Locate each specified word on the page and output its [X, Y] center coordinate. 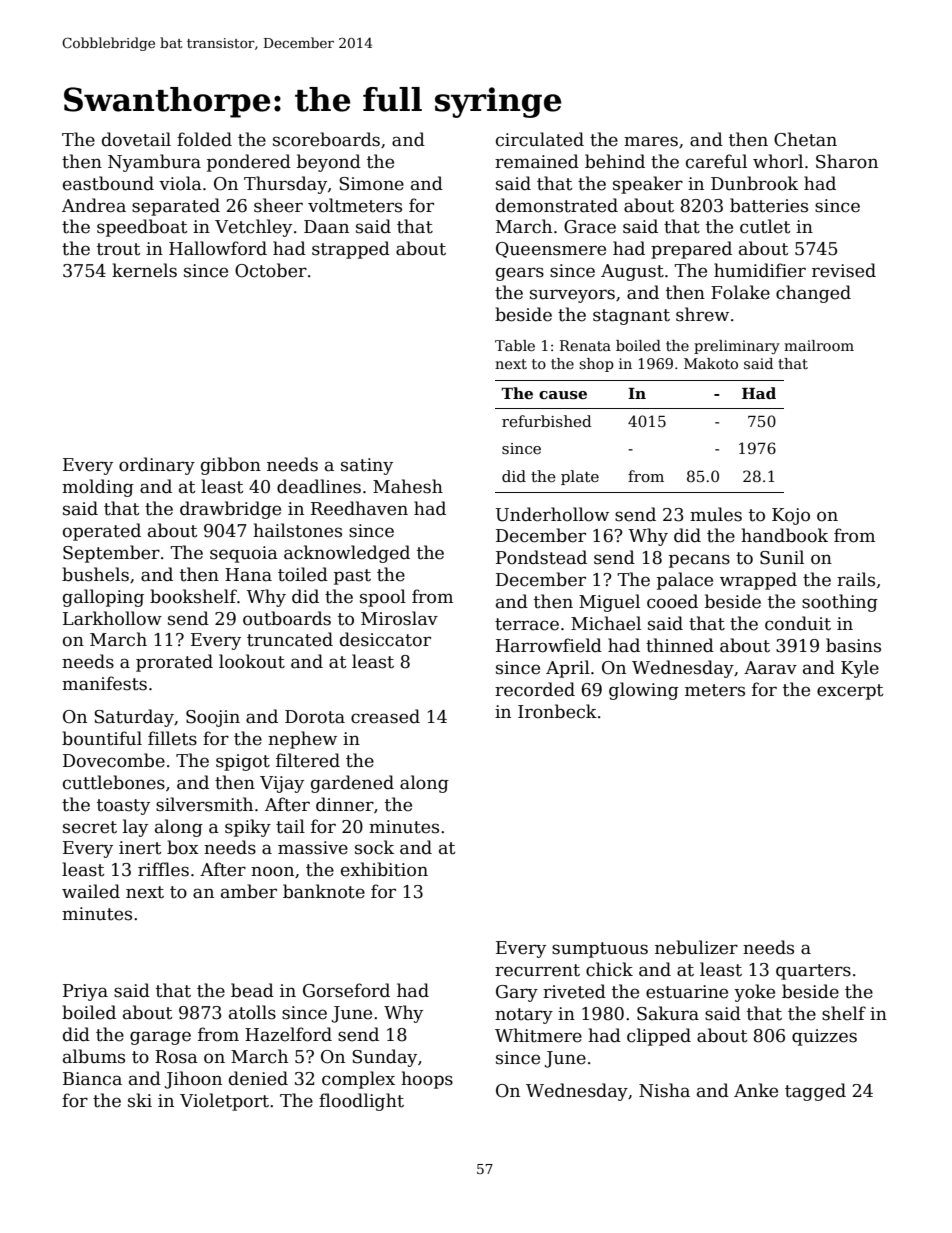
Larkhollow [112, 618]
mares [651, 141]
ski [140, 1100]
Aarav [770, 668]
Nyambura [154, 163]
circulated [540, 139]
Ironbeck [557, 711]
